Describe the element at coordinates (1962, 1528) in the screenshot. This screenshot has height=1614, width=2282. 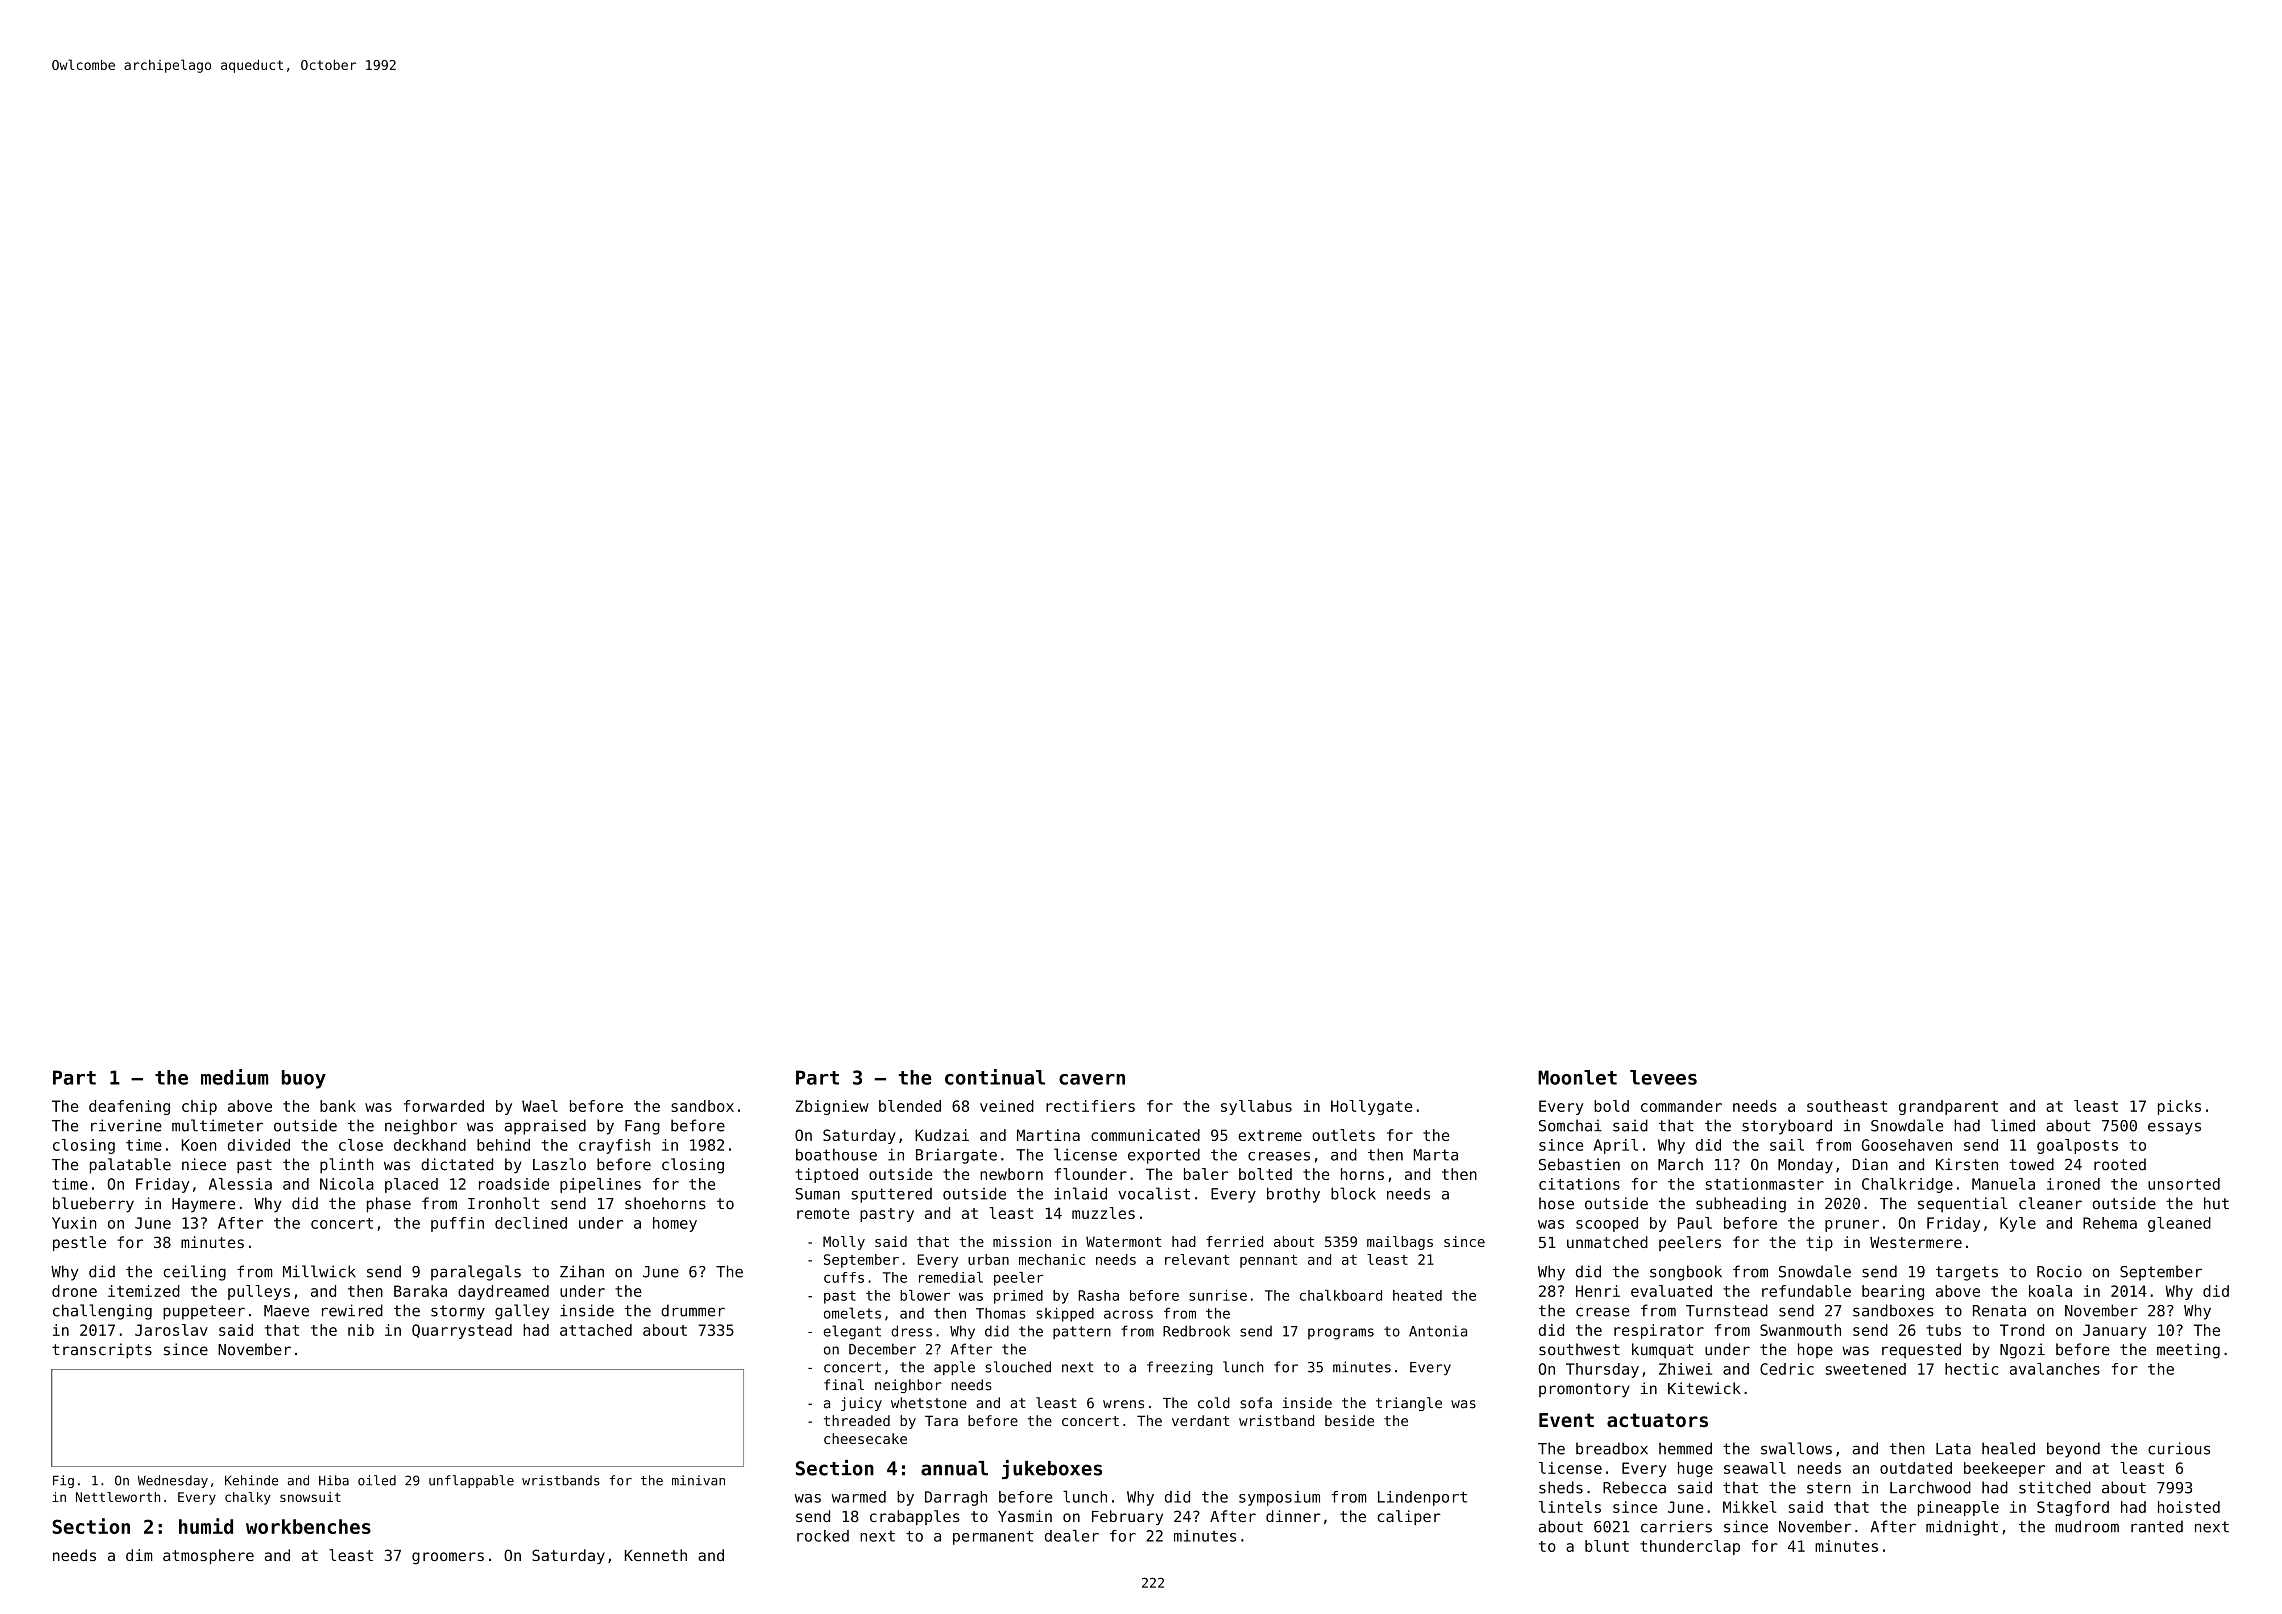
I see `midnight` at that location.
